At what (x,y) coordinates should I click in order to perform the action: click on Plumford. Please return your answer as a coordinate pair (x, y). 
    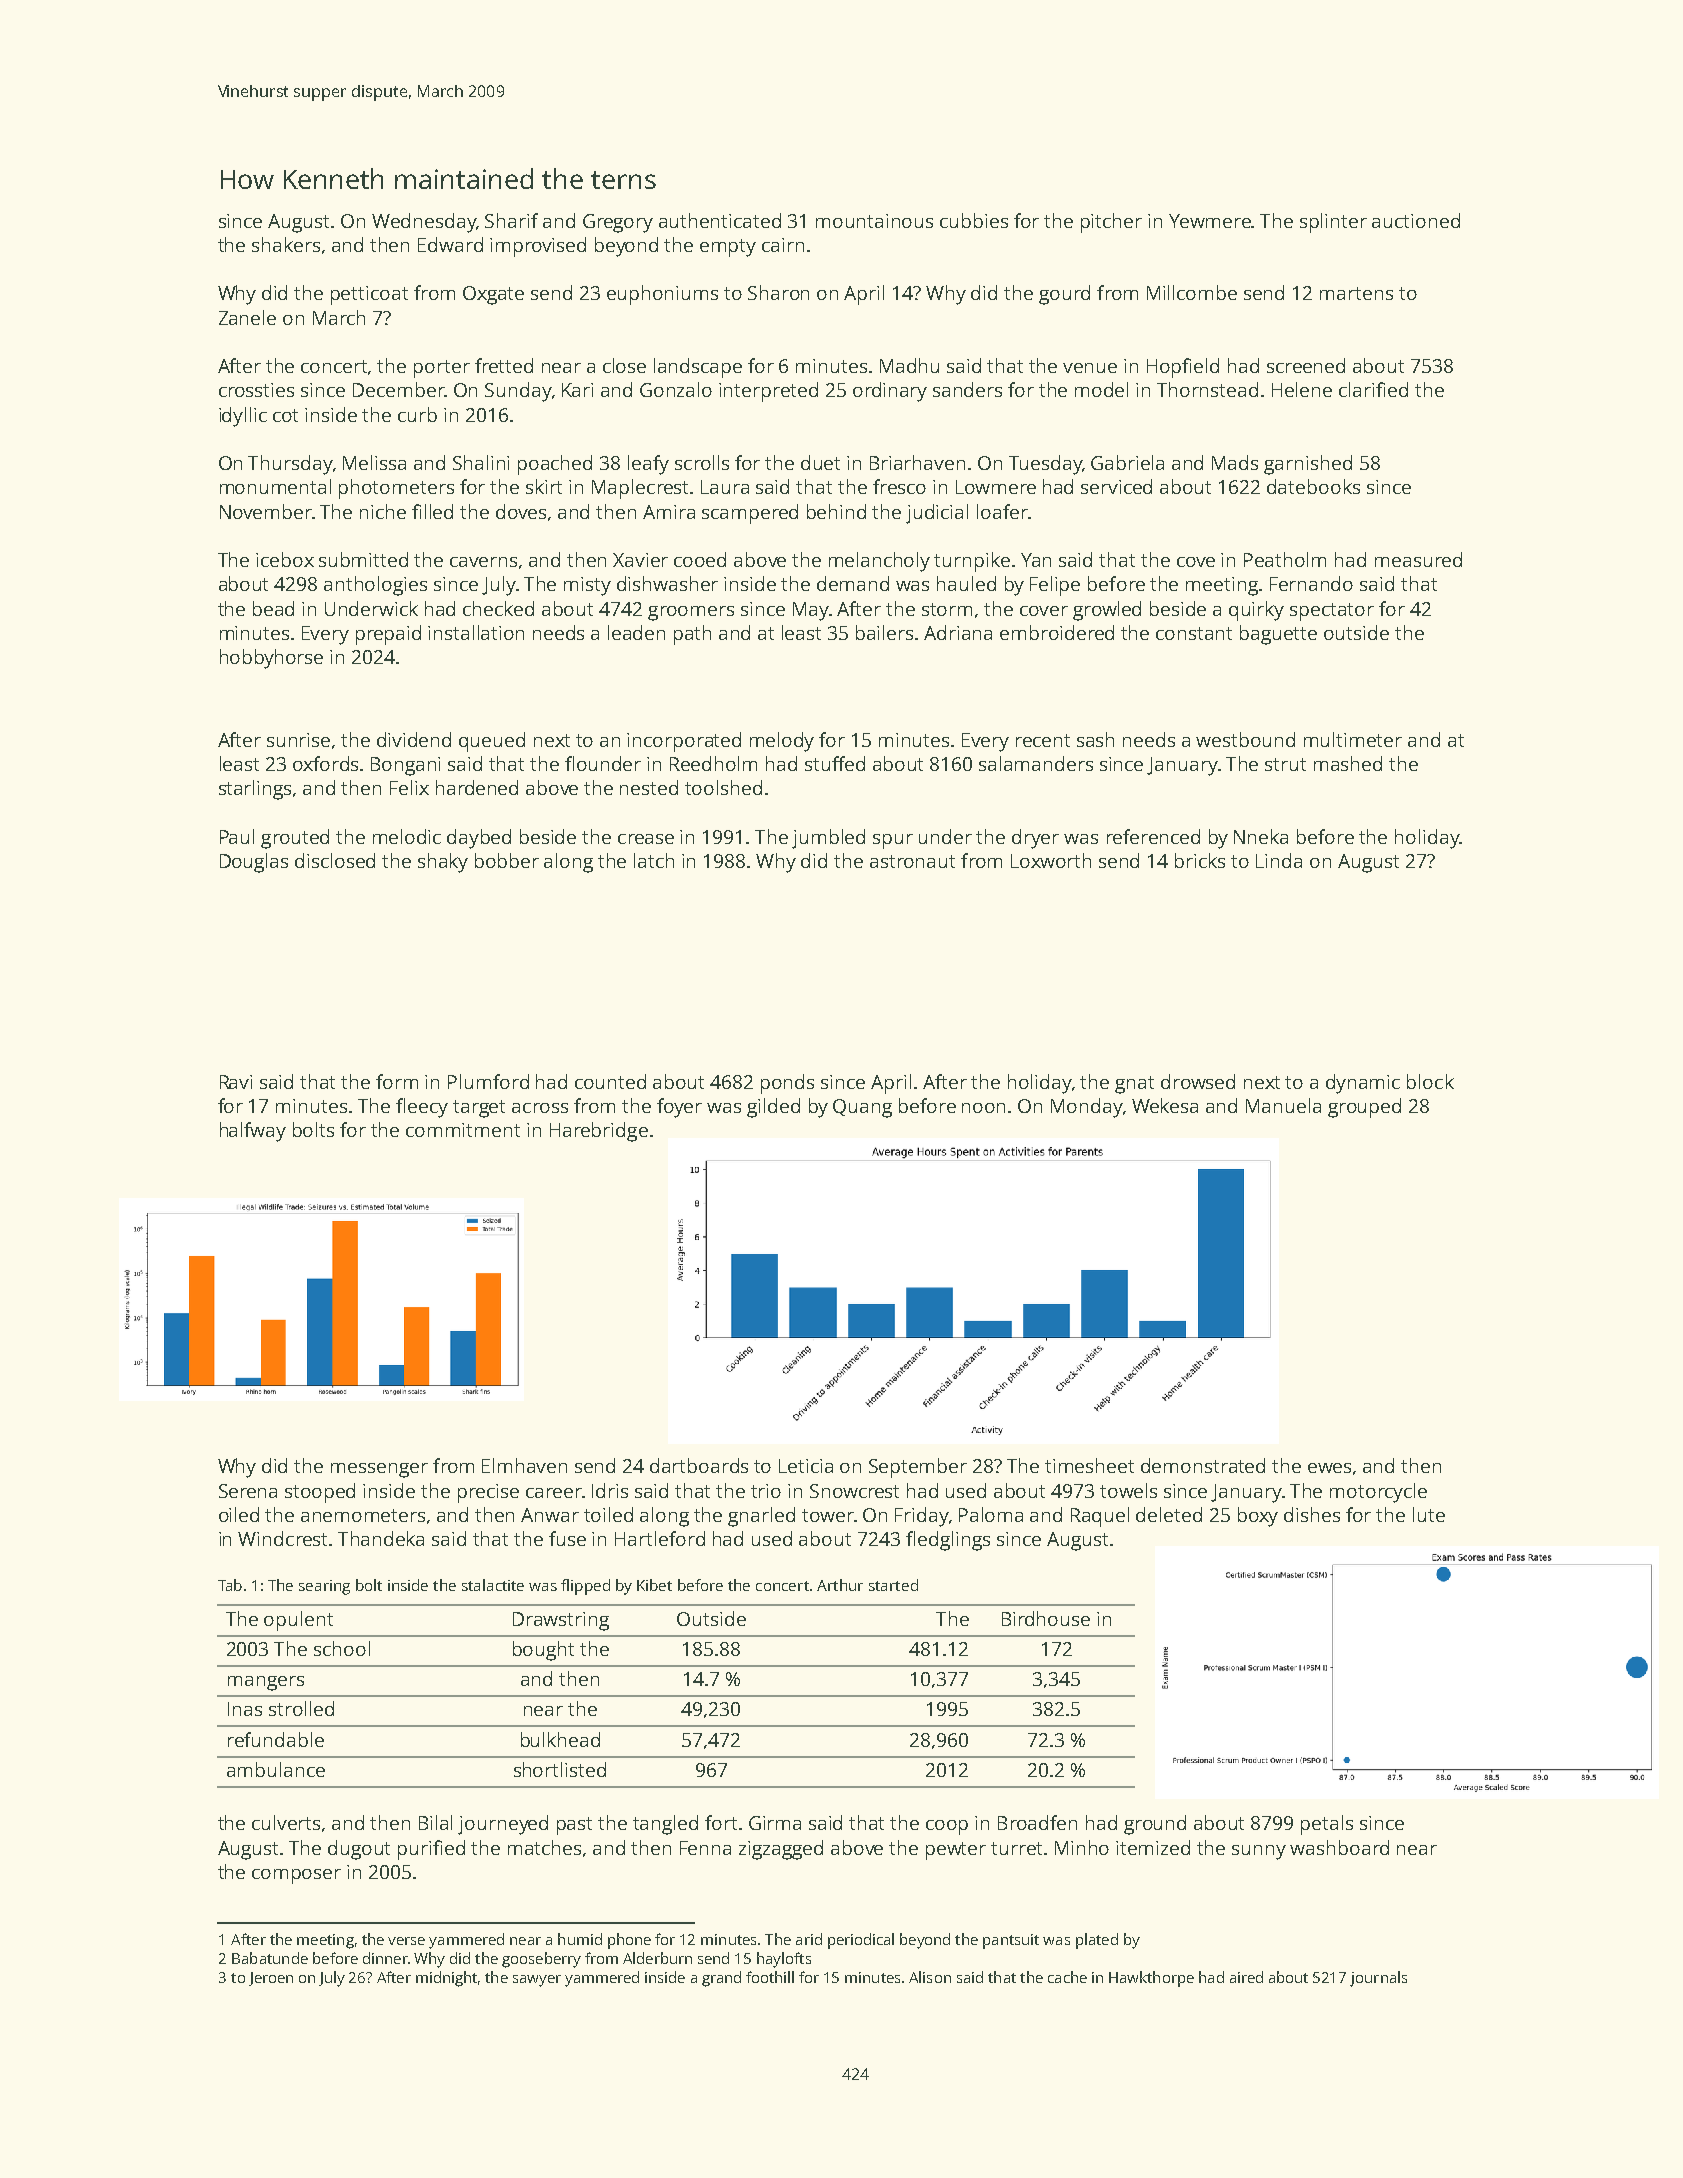
    Looking at the image, I should click on (488, 1081).
